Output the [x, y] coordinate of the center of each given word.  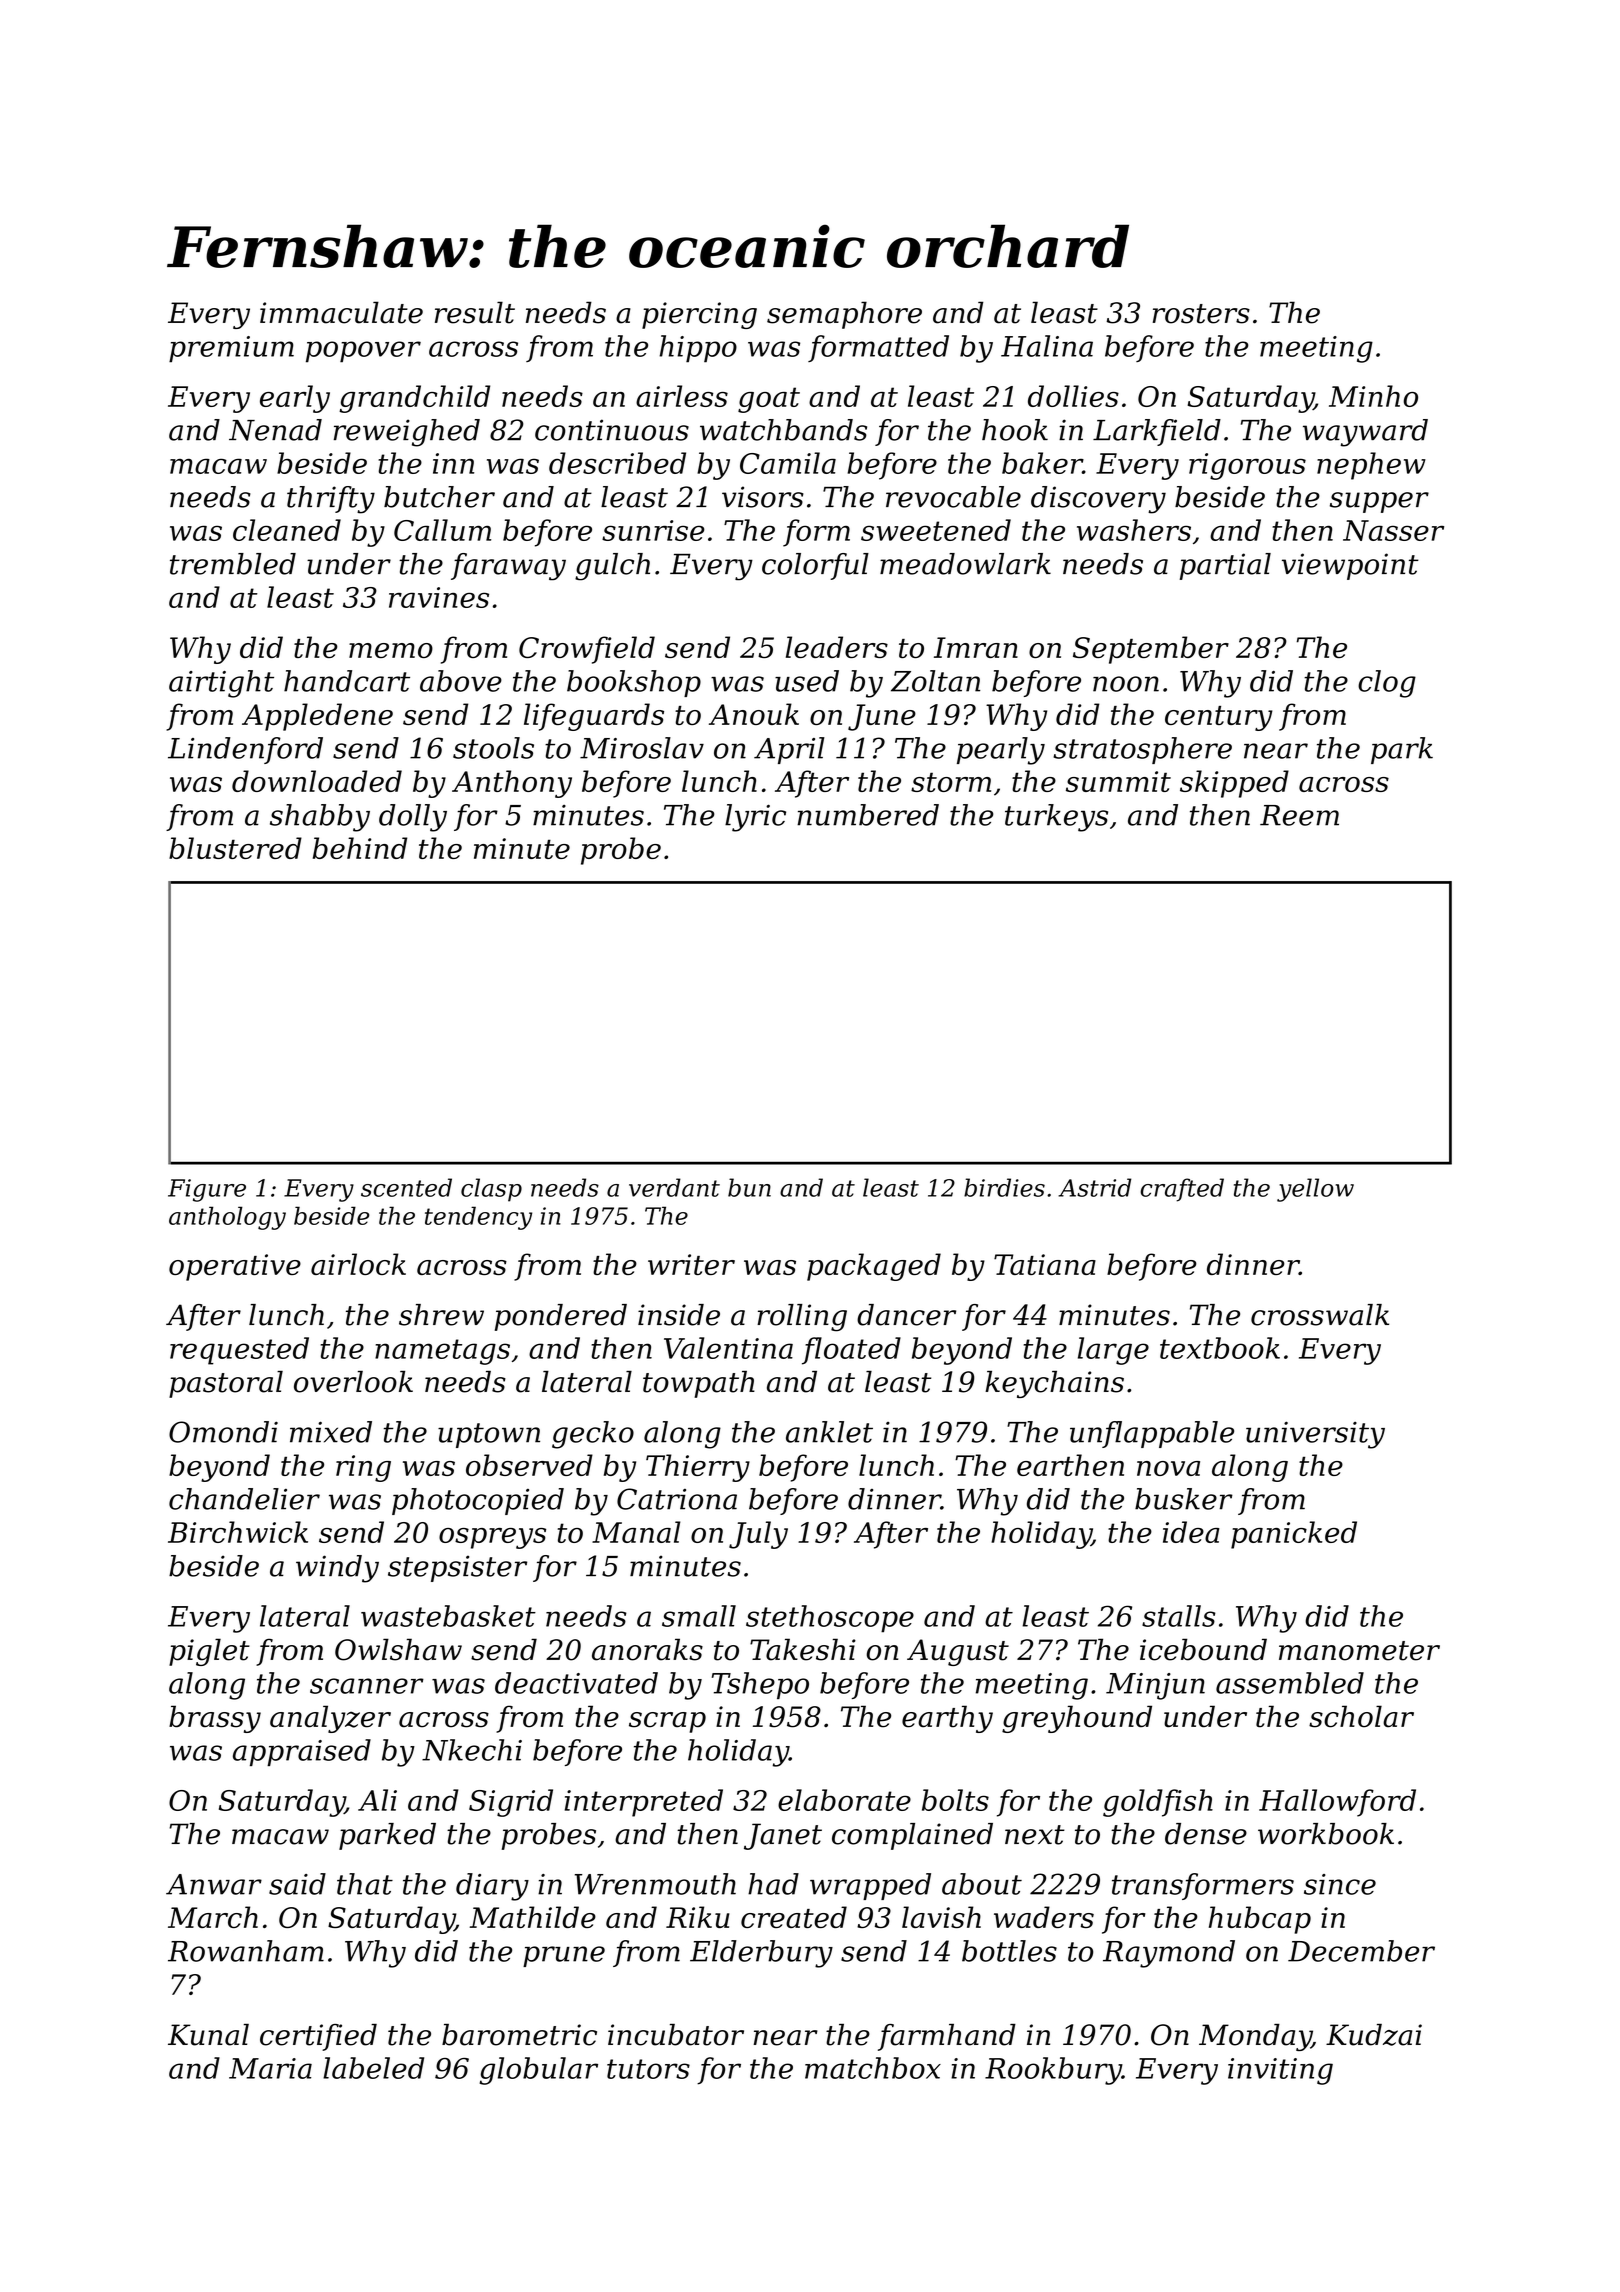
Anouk [754, 714]
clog [1387, 684]
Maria [270, 2068]
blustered [235, 848]
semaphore [844, 315]
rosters [1201, 314]
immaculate [341, 312]
